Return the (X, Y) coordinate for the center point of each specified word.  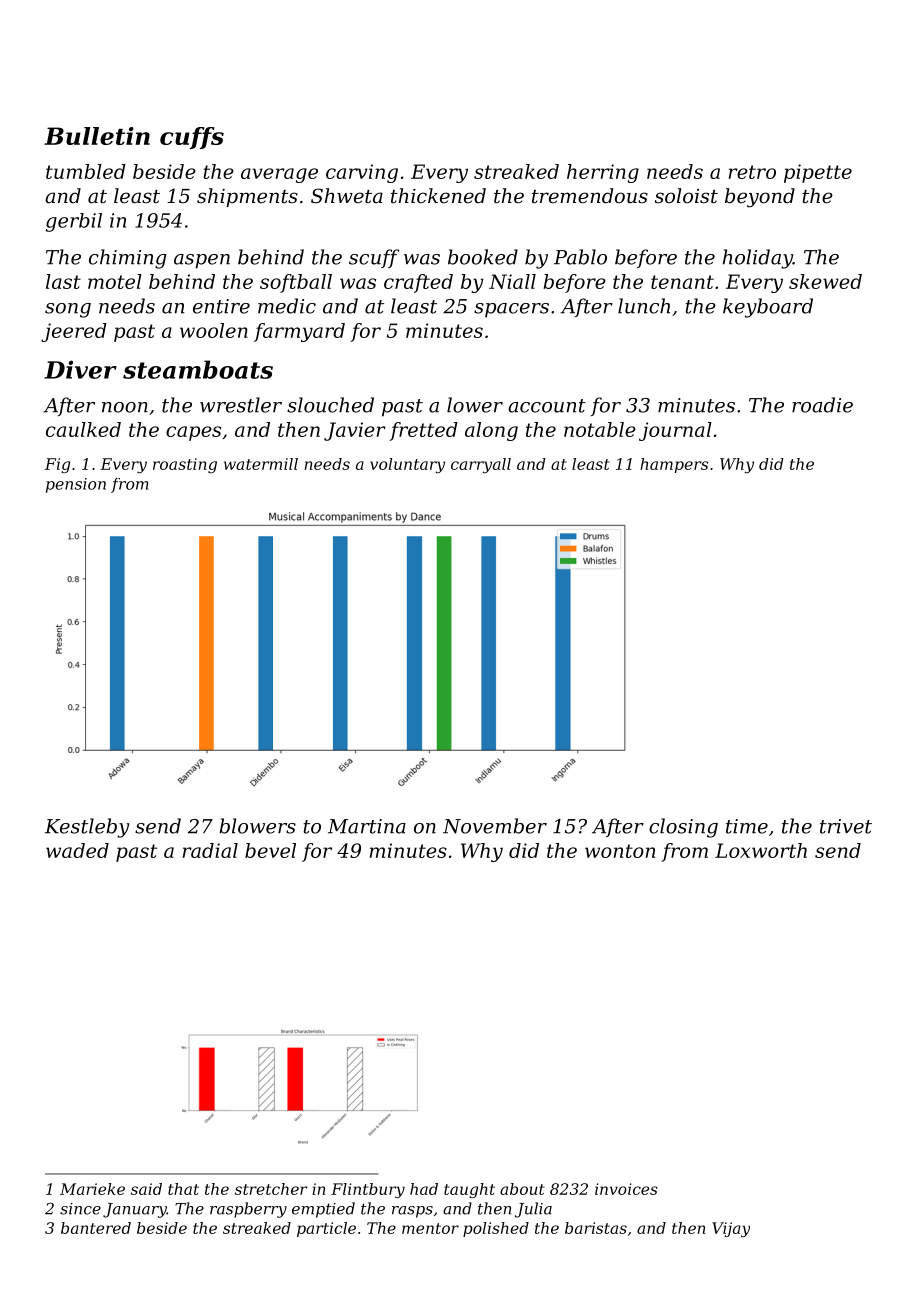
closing (683, 828)
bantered (96, 1228)
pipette (818, 173)
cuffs (192, 138)
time (747, 826)
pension (76, 485)
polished (496, 1229)
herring (603, 173)
